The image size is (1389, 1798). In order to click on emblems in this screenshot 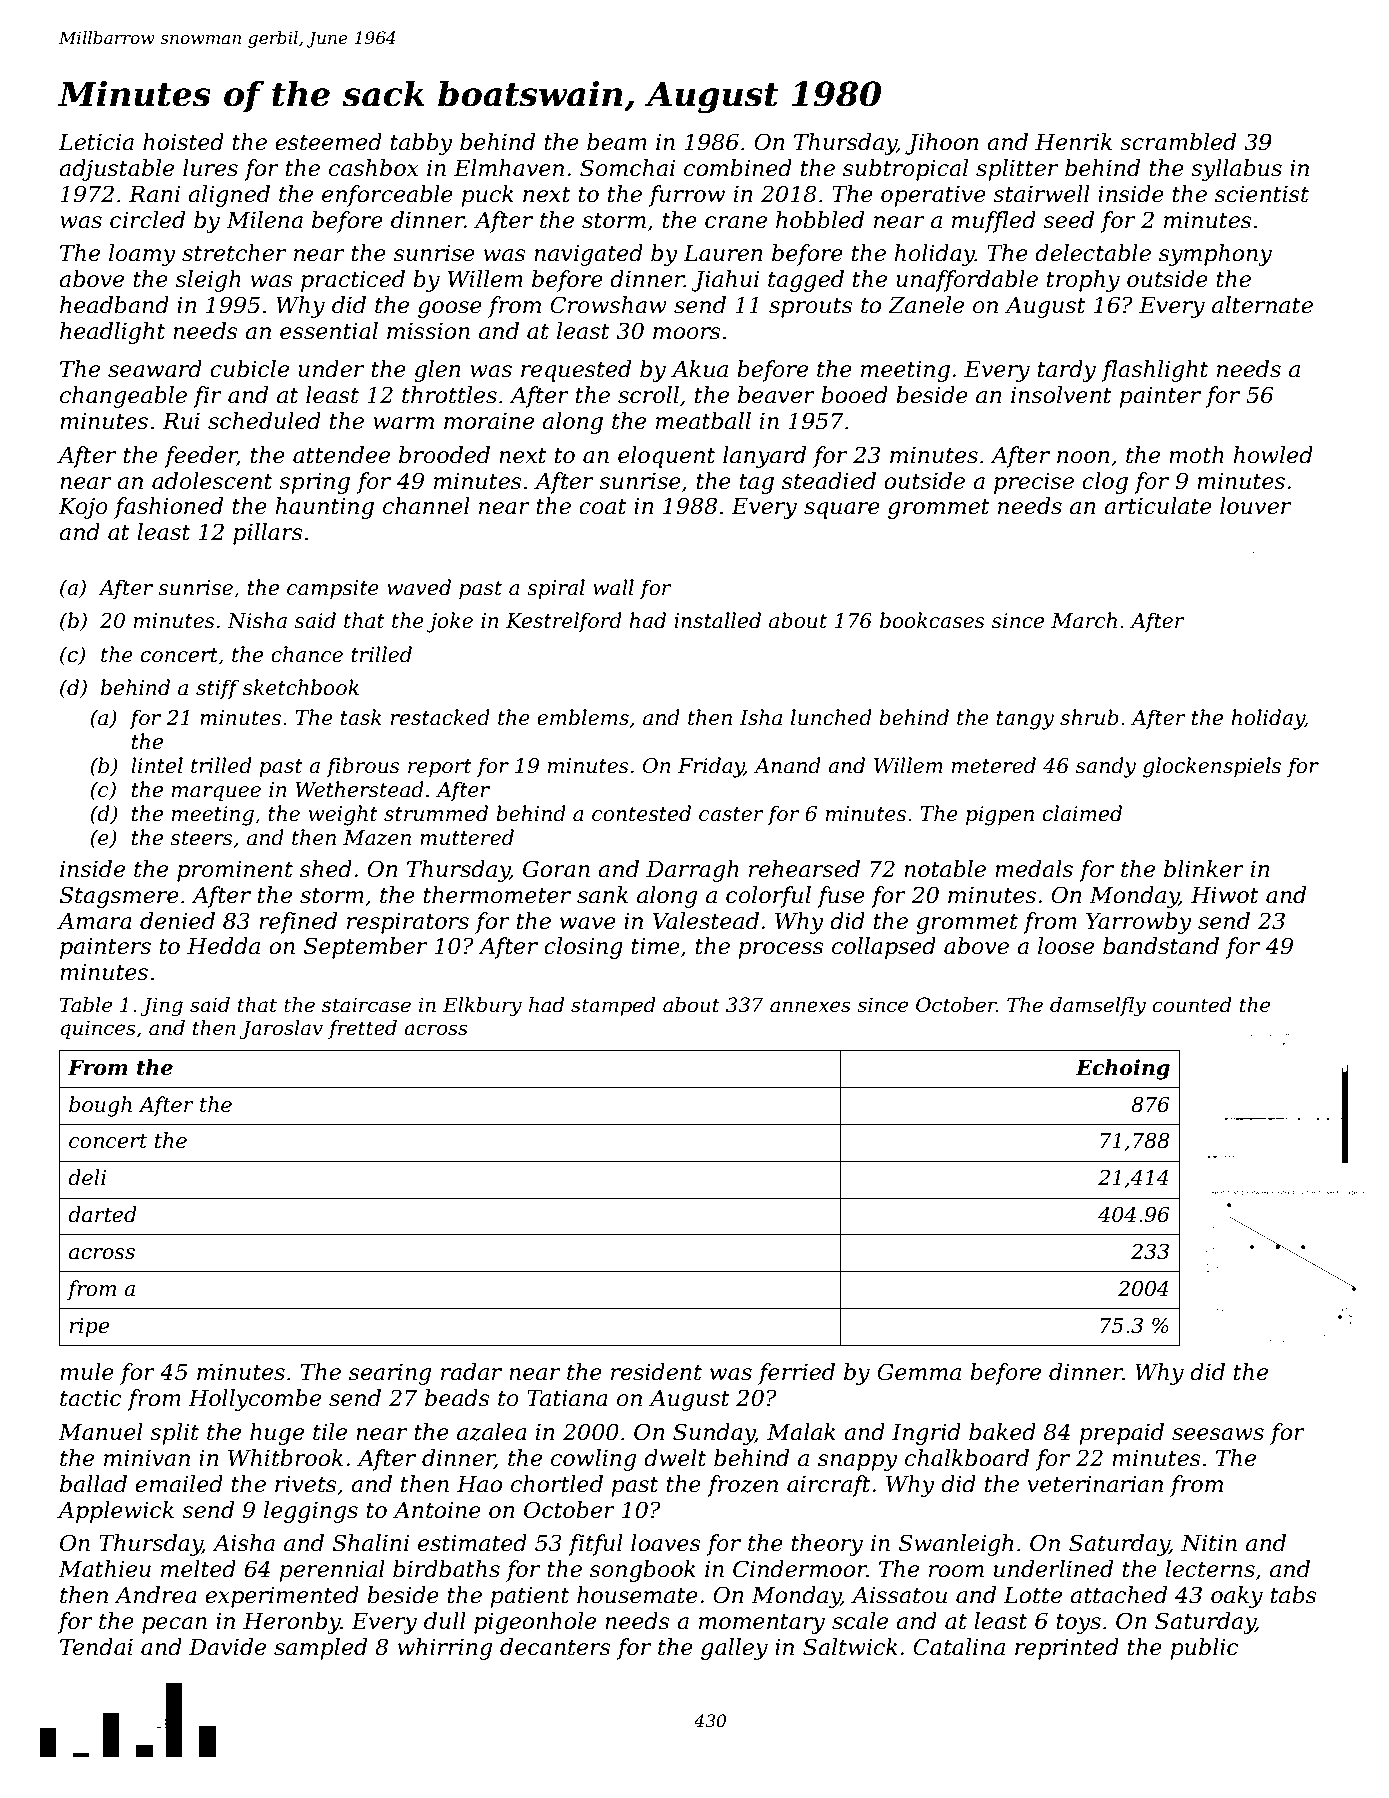, I will do `click(583, 717)`.
